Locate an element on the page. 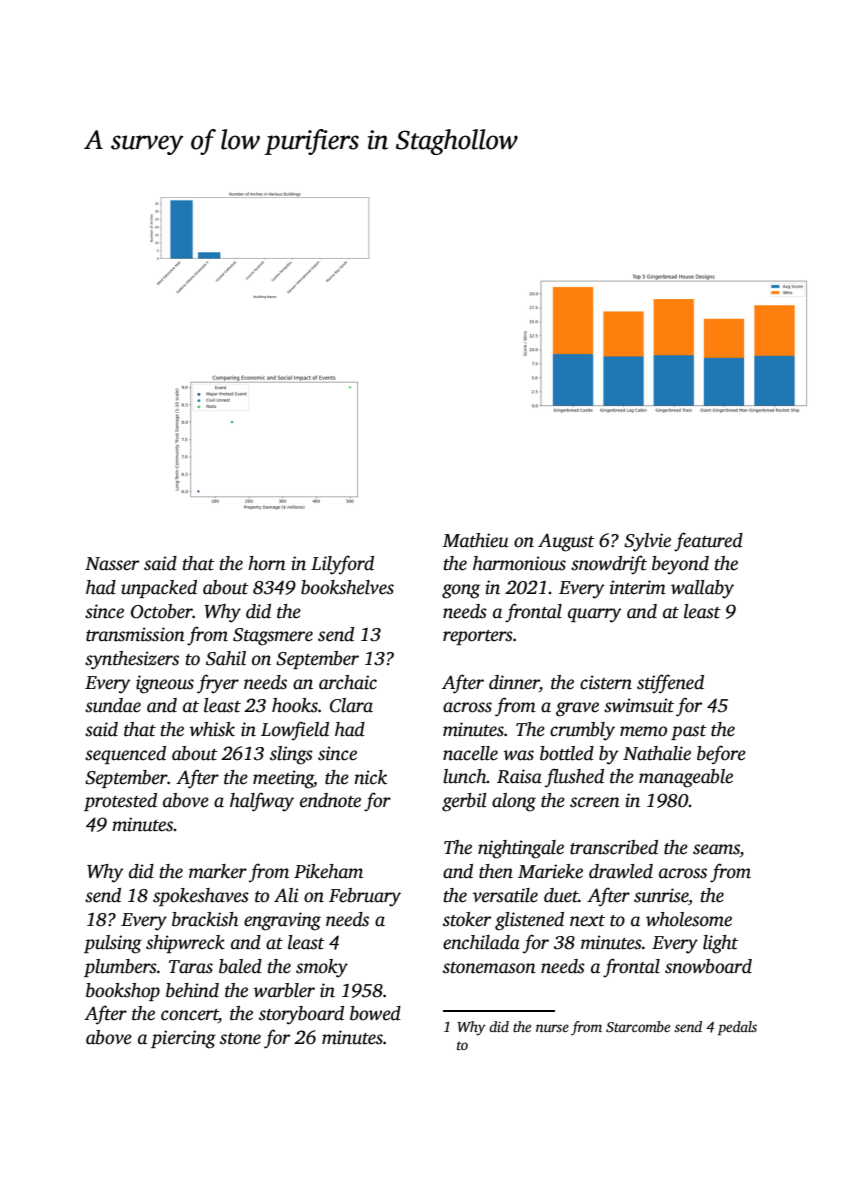 Image resolution: width=844 pixels, height=1197 pixels. gong is located at coordinates (461, 591).
